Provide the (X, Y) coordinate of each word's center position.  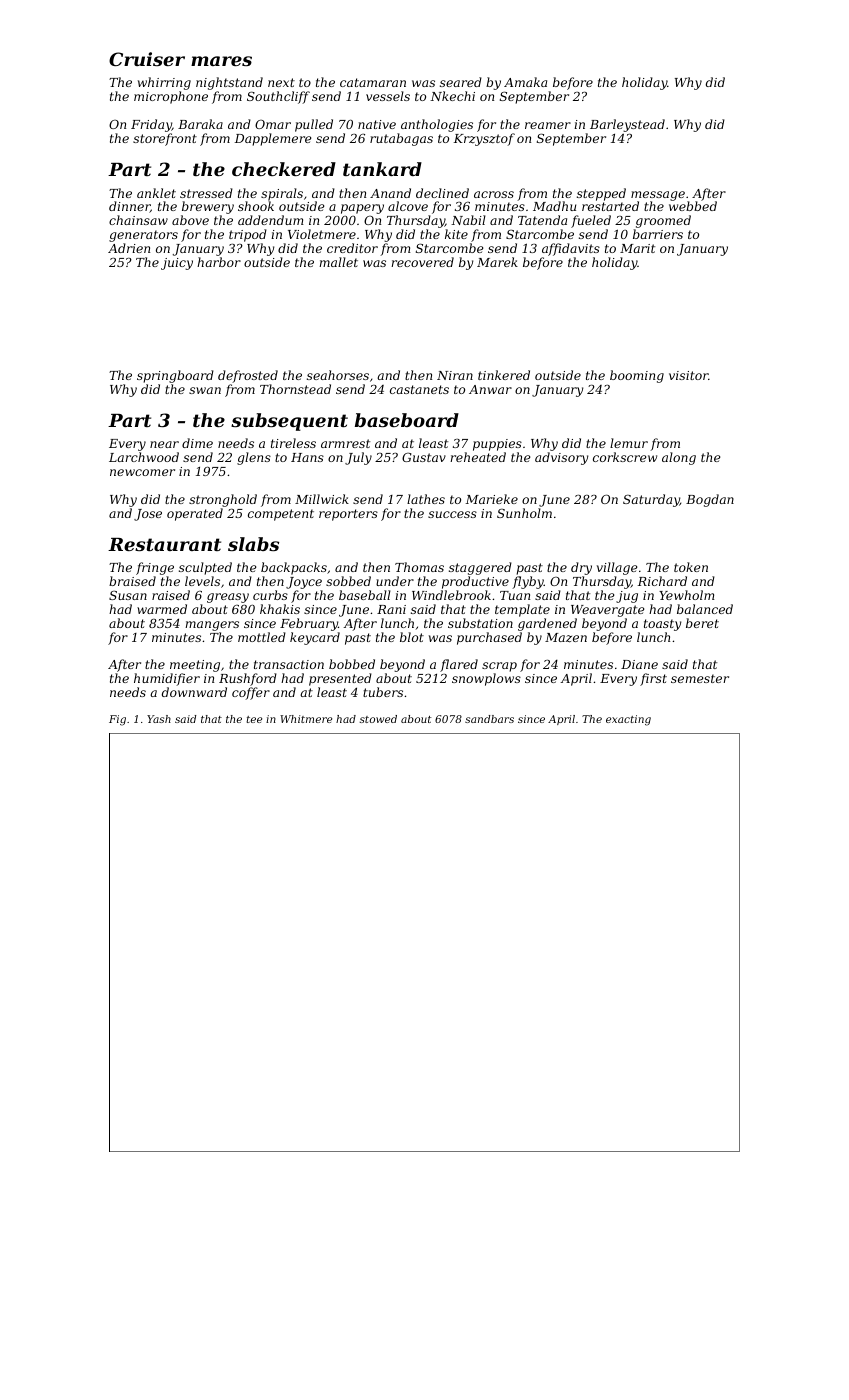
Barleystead (627, 125)
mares (221, 61)
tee (254, 719)
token (691, 567)
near (164, 444)
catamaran (373, 82)
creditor (352, 248)
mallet (338, 262)
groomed (663, 221)
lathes (426, 499)
